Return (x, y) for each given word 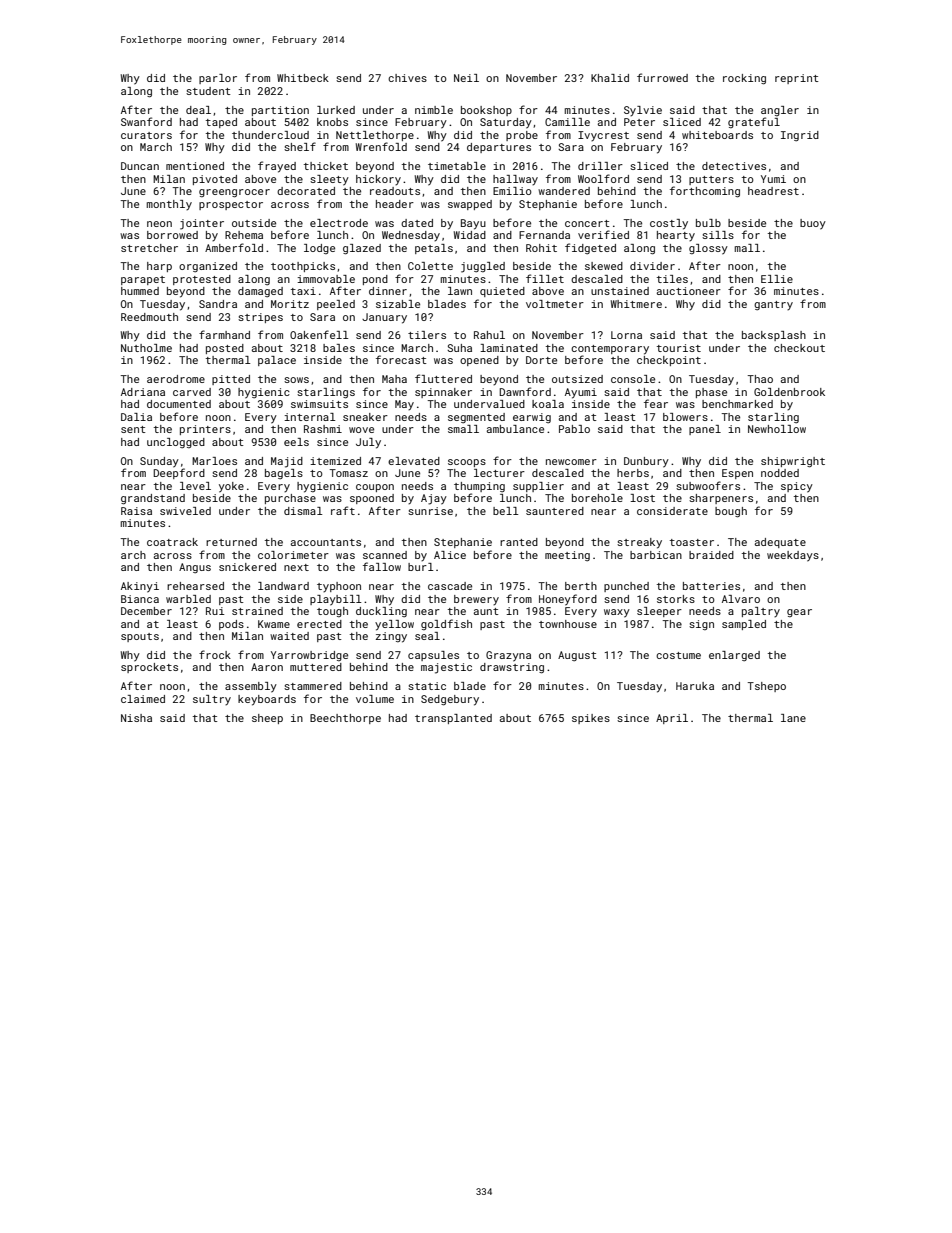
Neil (466, 78)
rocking (744, 79)
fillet (545, 278)
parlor (218, 79)
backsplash (774, 336)
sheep (267, 719)
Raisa (136, 511)
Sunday (159, 462)
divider (652, 266)
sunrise (430, 511)
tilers (427, 335)
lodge (319, 249)
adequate (780, 543)
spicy (797, 487)
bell (506, 511)
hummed (140, 291)
